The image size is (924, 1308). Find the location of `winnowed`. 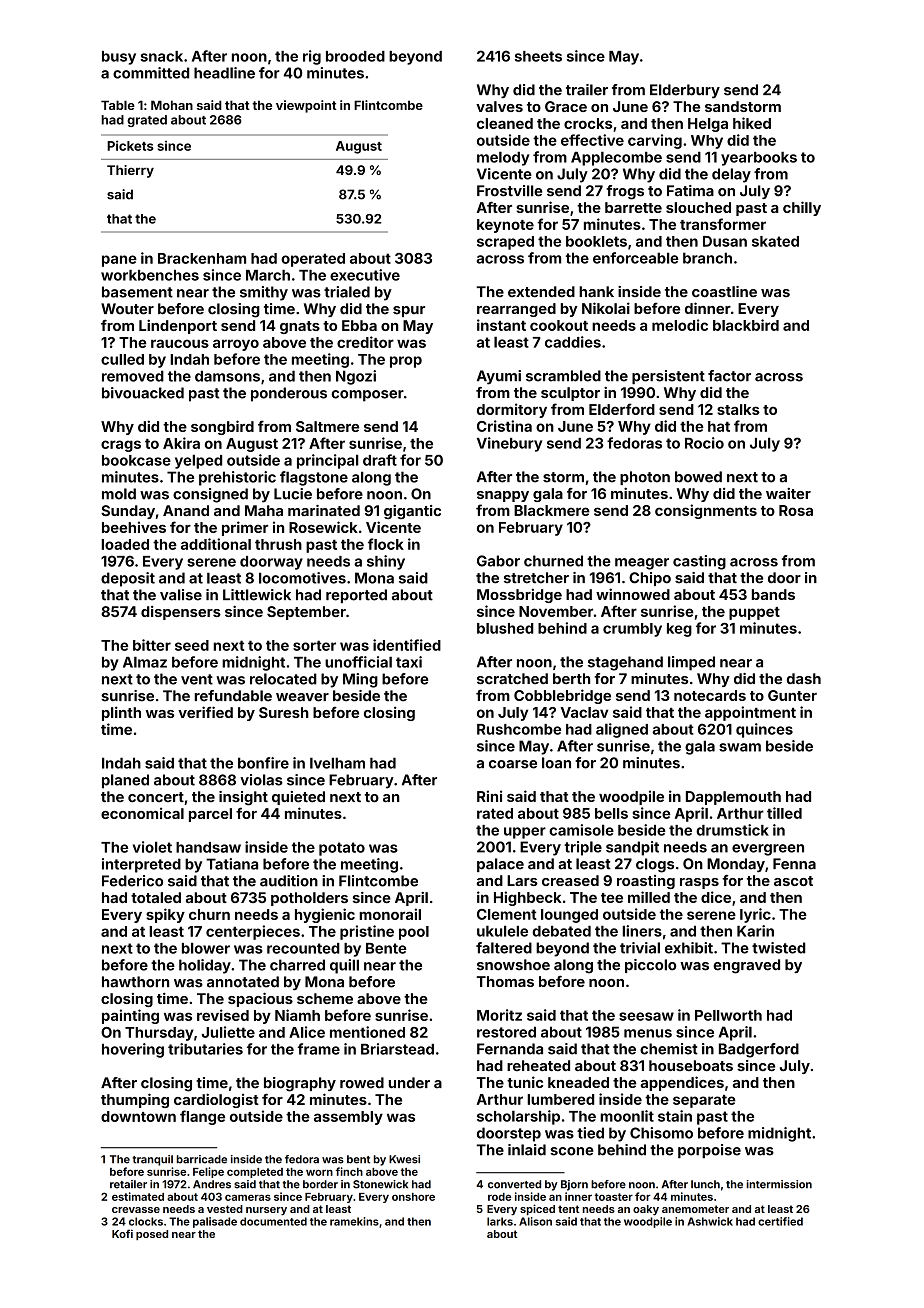

winnowed is located at coordinates (633, 594).
